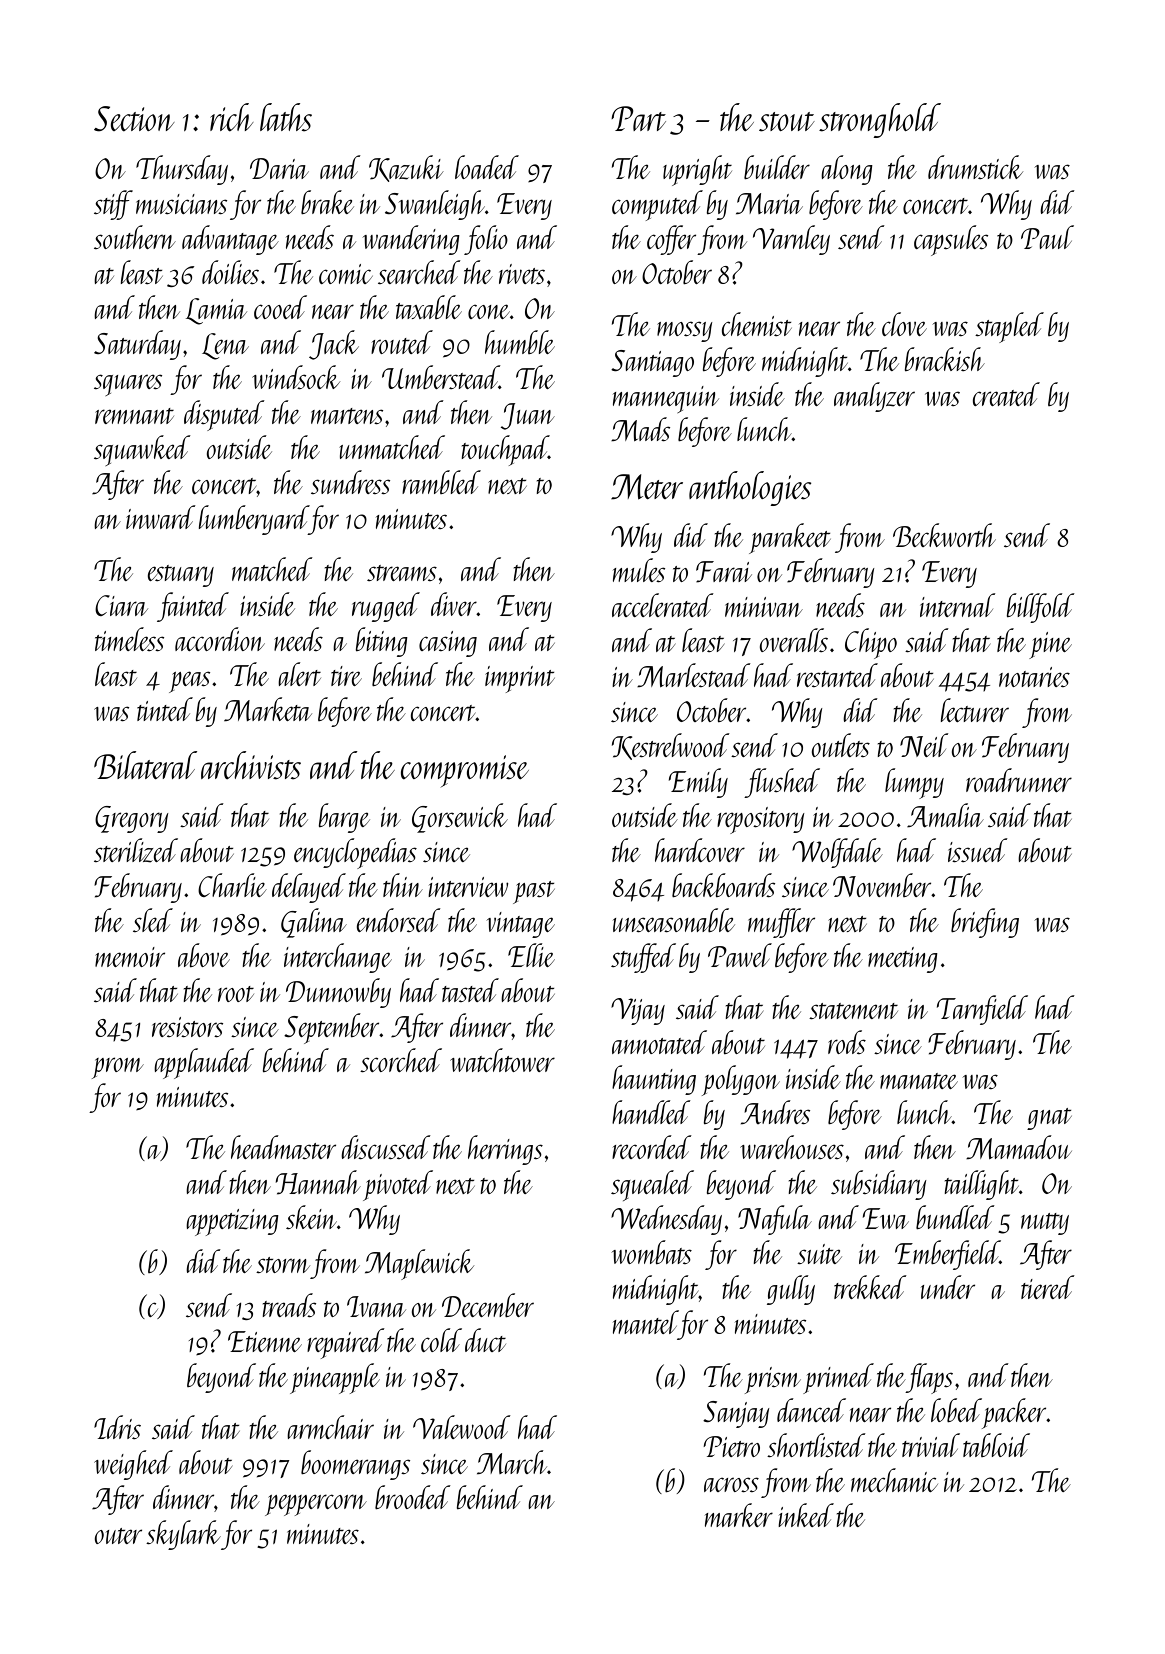 The width and height of the screenshot is (1165, 1654). Describe the element at coordinates (183, 1535) in the screenshot. I see `skylark` at that location.
